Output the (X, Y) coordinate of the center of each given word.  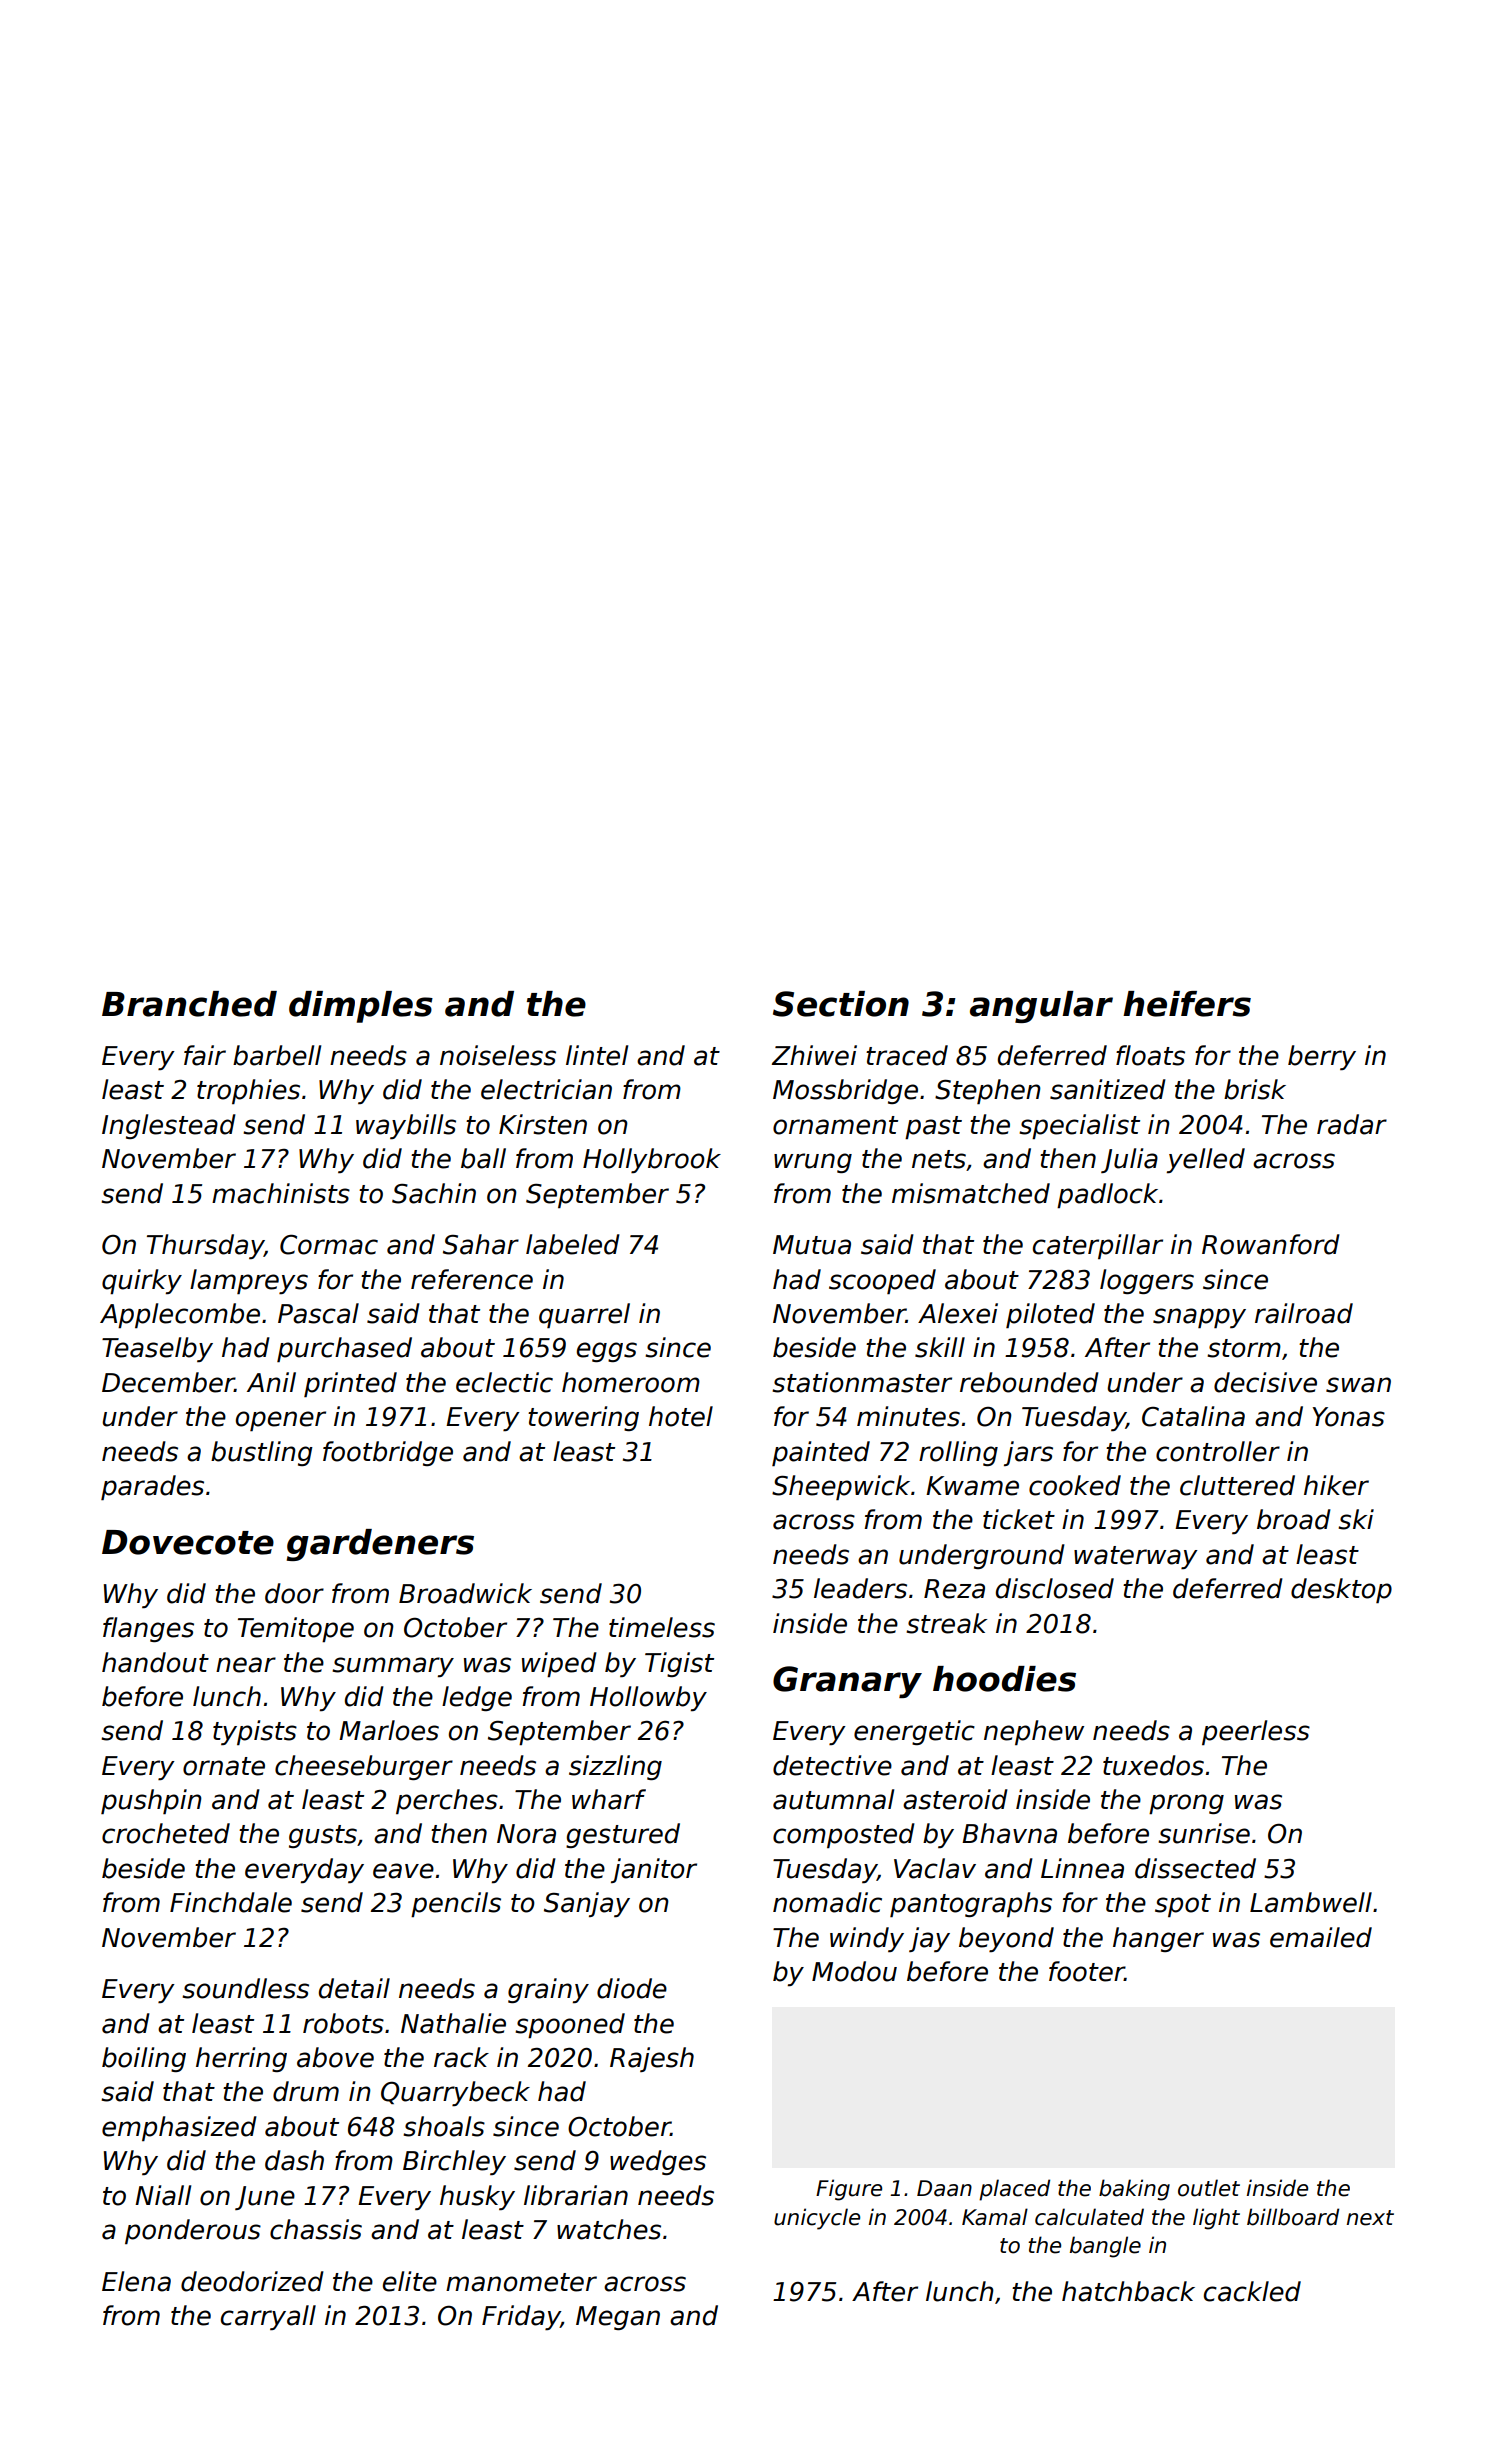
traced (907, 1055)
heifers (1187, 1004)
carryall (268, 2317)
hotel (681, 1416)
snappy (1199, 1318)
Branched (189, 1004)
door (294, 1593)
